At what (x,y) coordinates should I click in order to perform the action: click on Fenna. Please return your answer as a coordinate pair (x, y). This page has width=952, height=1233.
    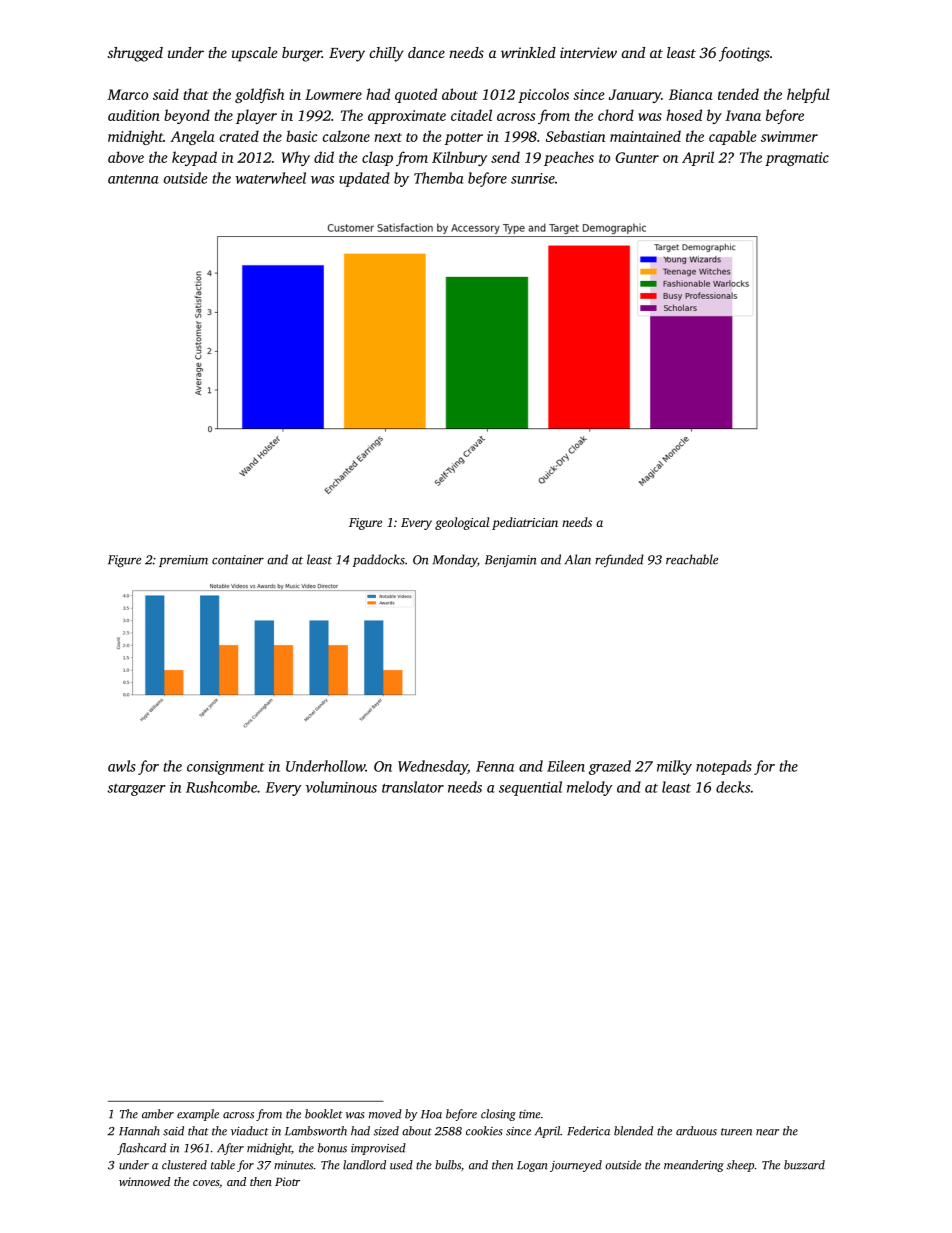
    Looking at the image, I should click on (495, 766).
